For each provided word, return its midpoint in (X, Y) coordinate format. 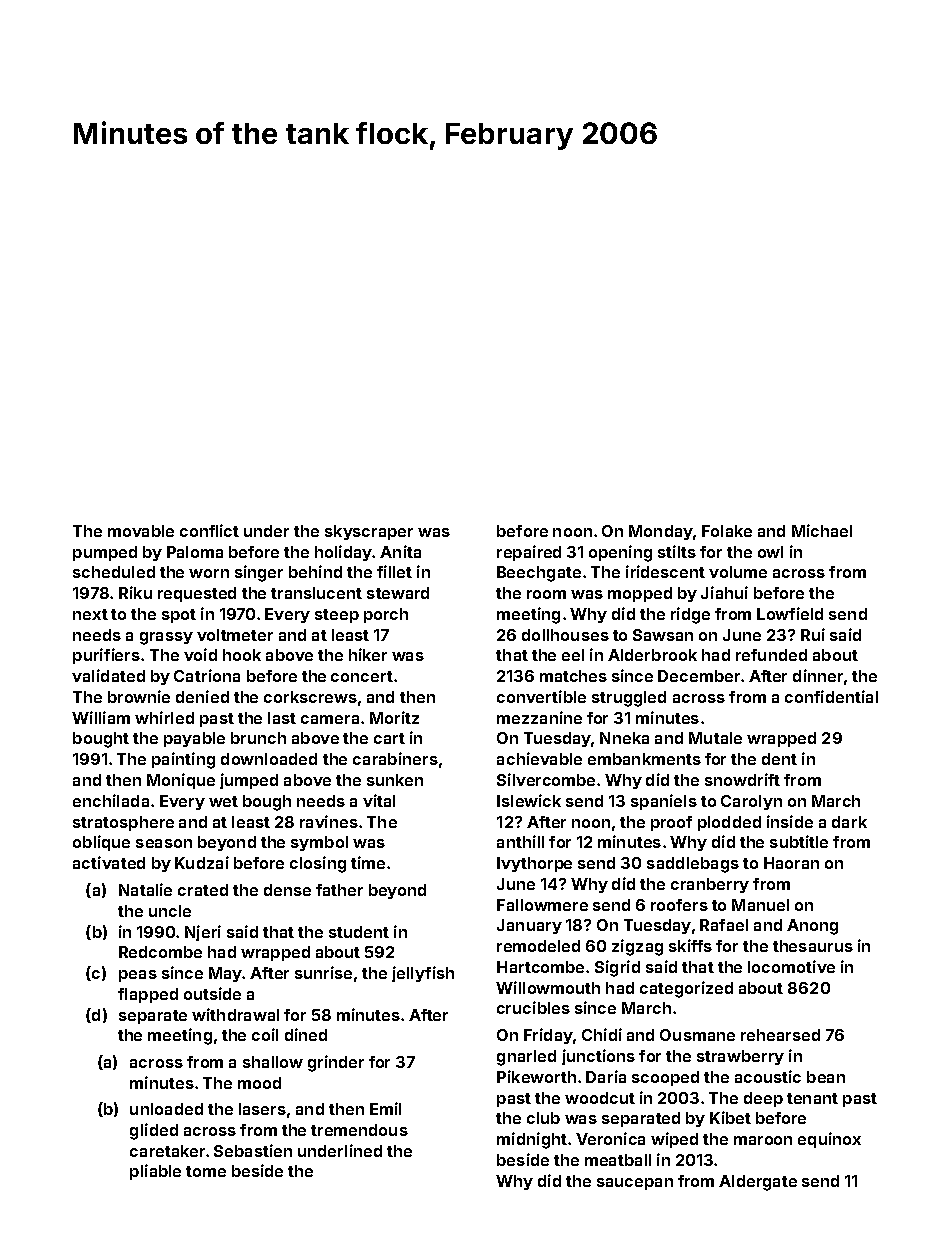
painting (183, 760)
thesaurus (813, 946)
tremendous (359, 1130)
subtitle (799, 841)
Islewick (529, 800)
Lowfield (790, 613)
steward (398, 593)
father (339, 890)
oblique (101, 843)
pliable (155, 1172)
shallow (273, 1062)
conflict (209, 530)
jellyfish (423, 974)
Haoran (791, 863)
